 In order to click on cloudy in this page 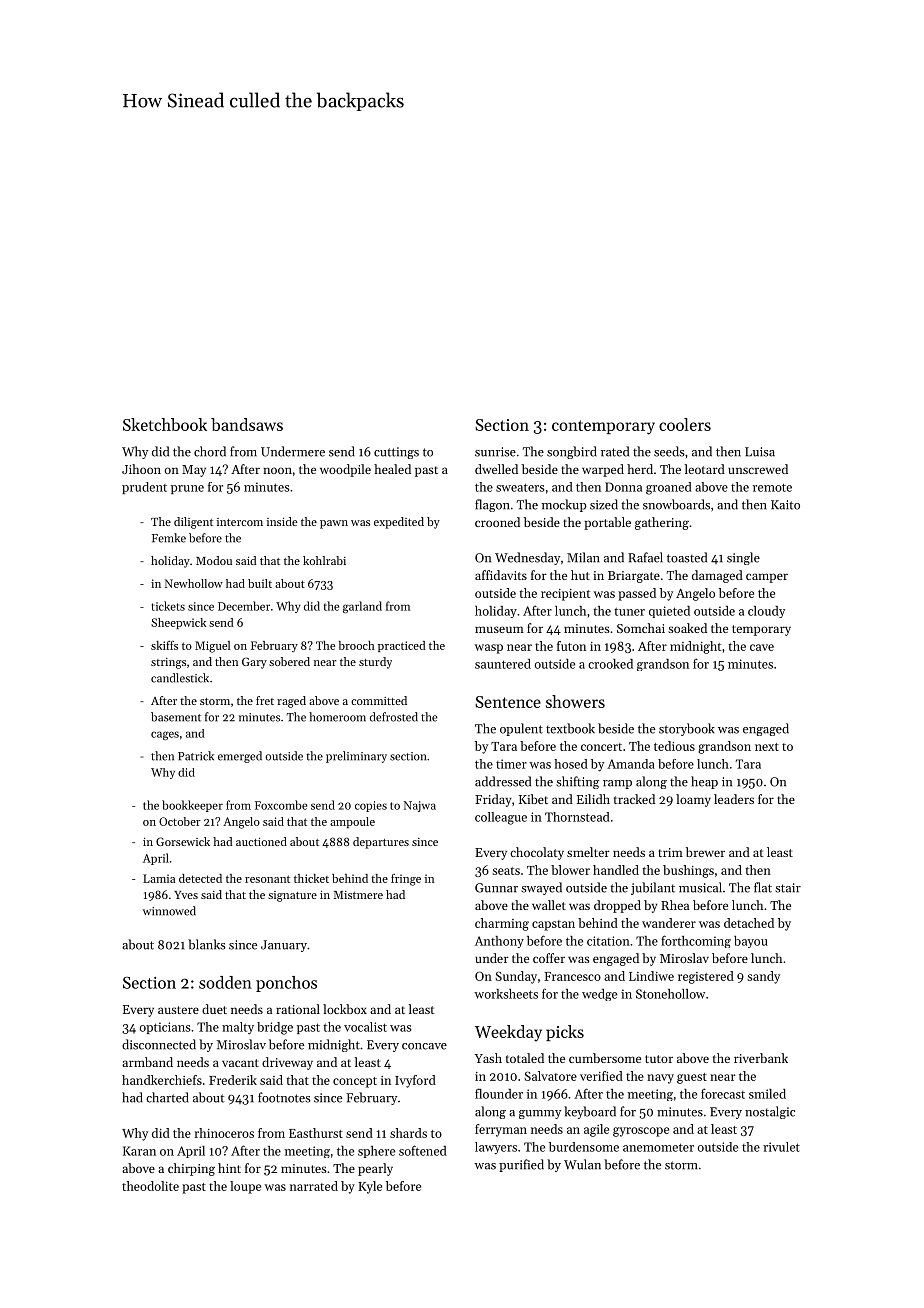, I will do `click(766, 612)`.
